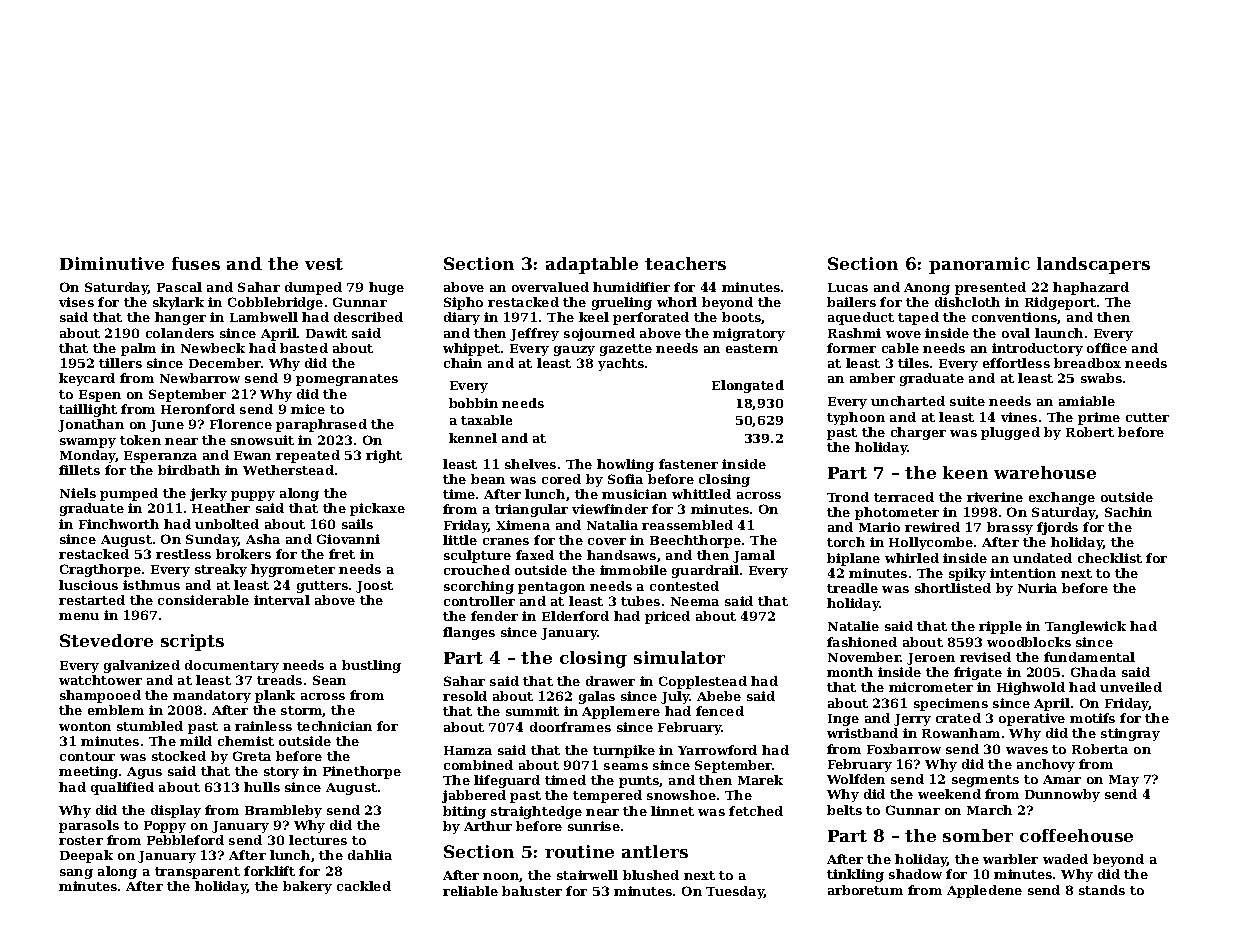 The image size is (1233, 952). Describe the element at coordinates (1089, 657) in the screenshot. I see `fundamental` at that location.
